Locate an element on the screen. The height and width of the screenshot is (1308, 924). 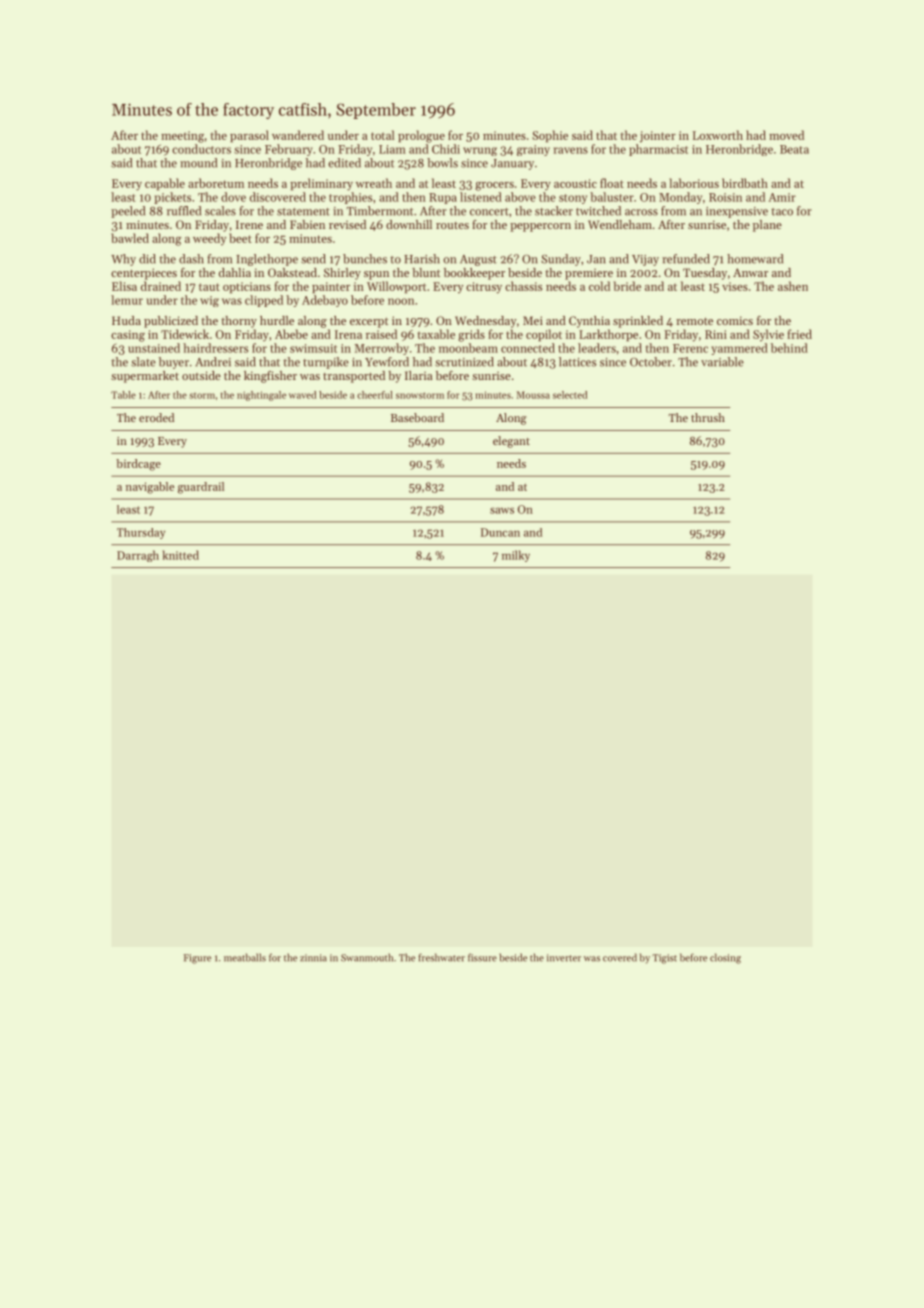
Duncan is located at coordinates (500, 532).
